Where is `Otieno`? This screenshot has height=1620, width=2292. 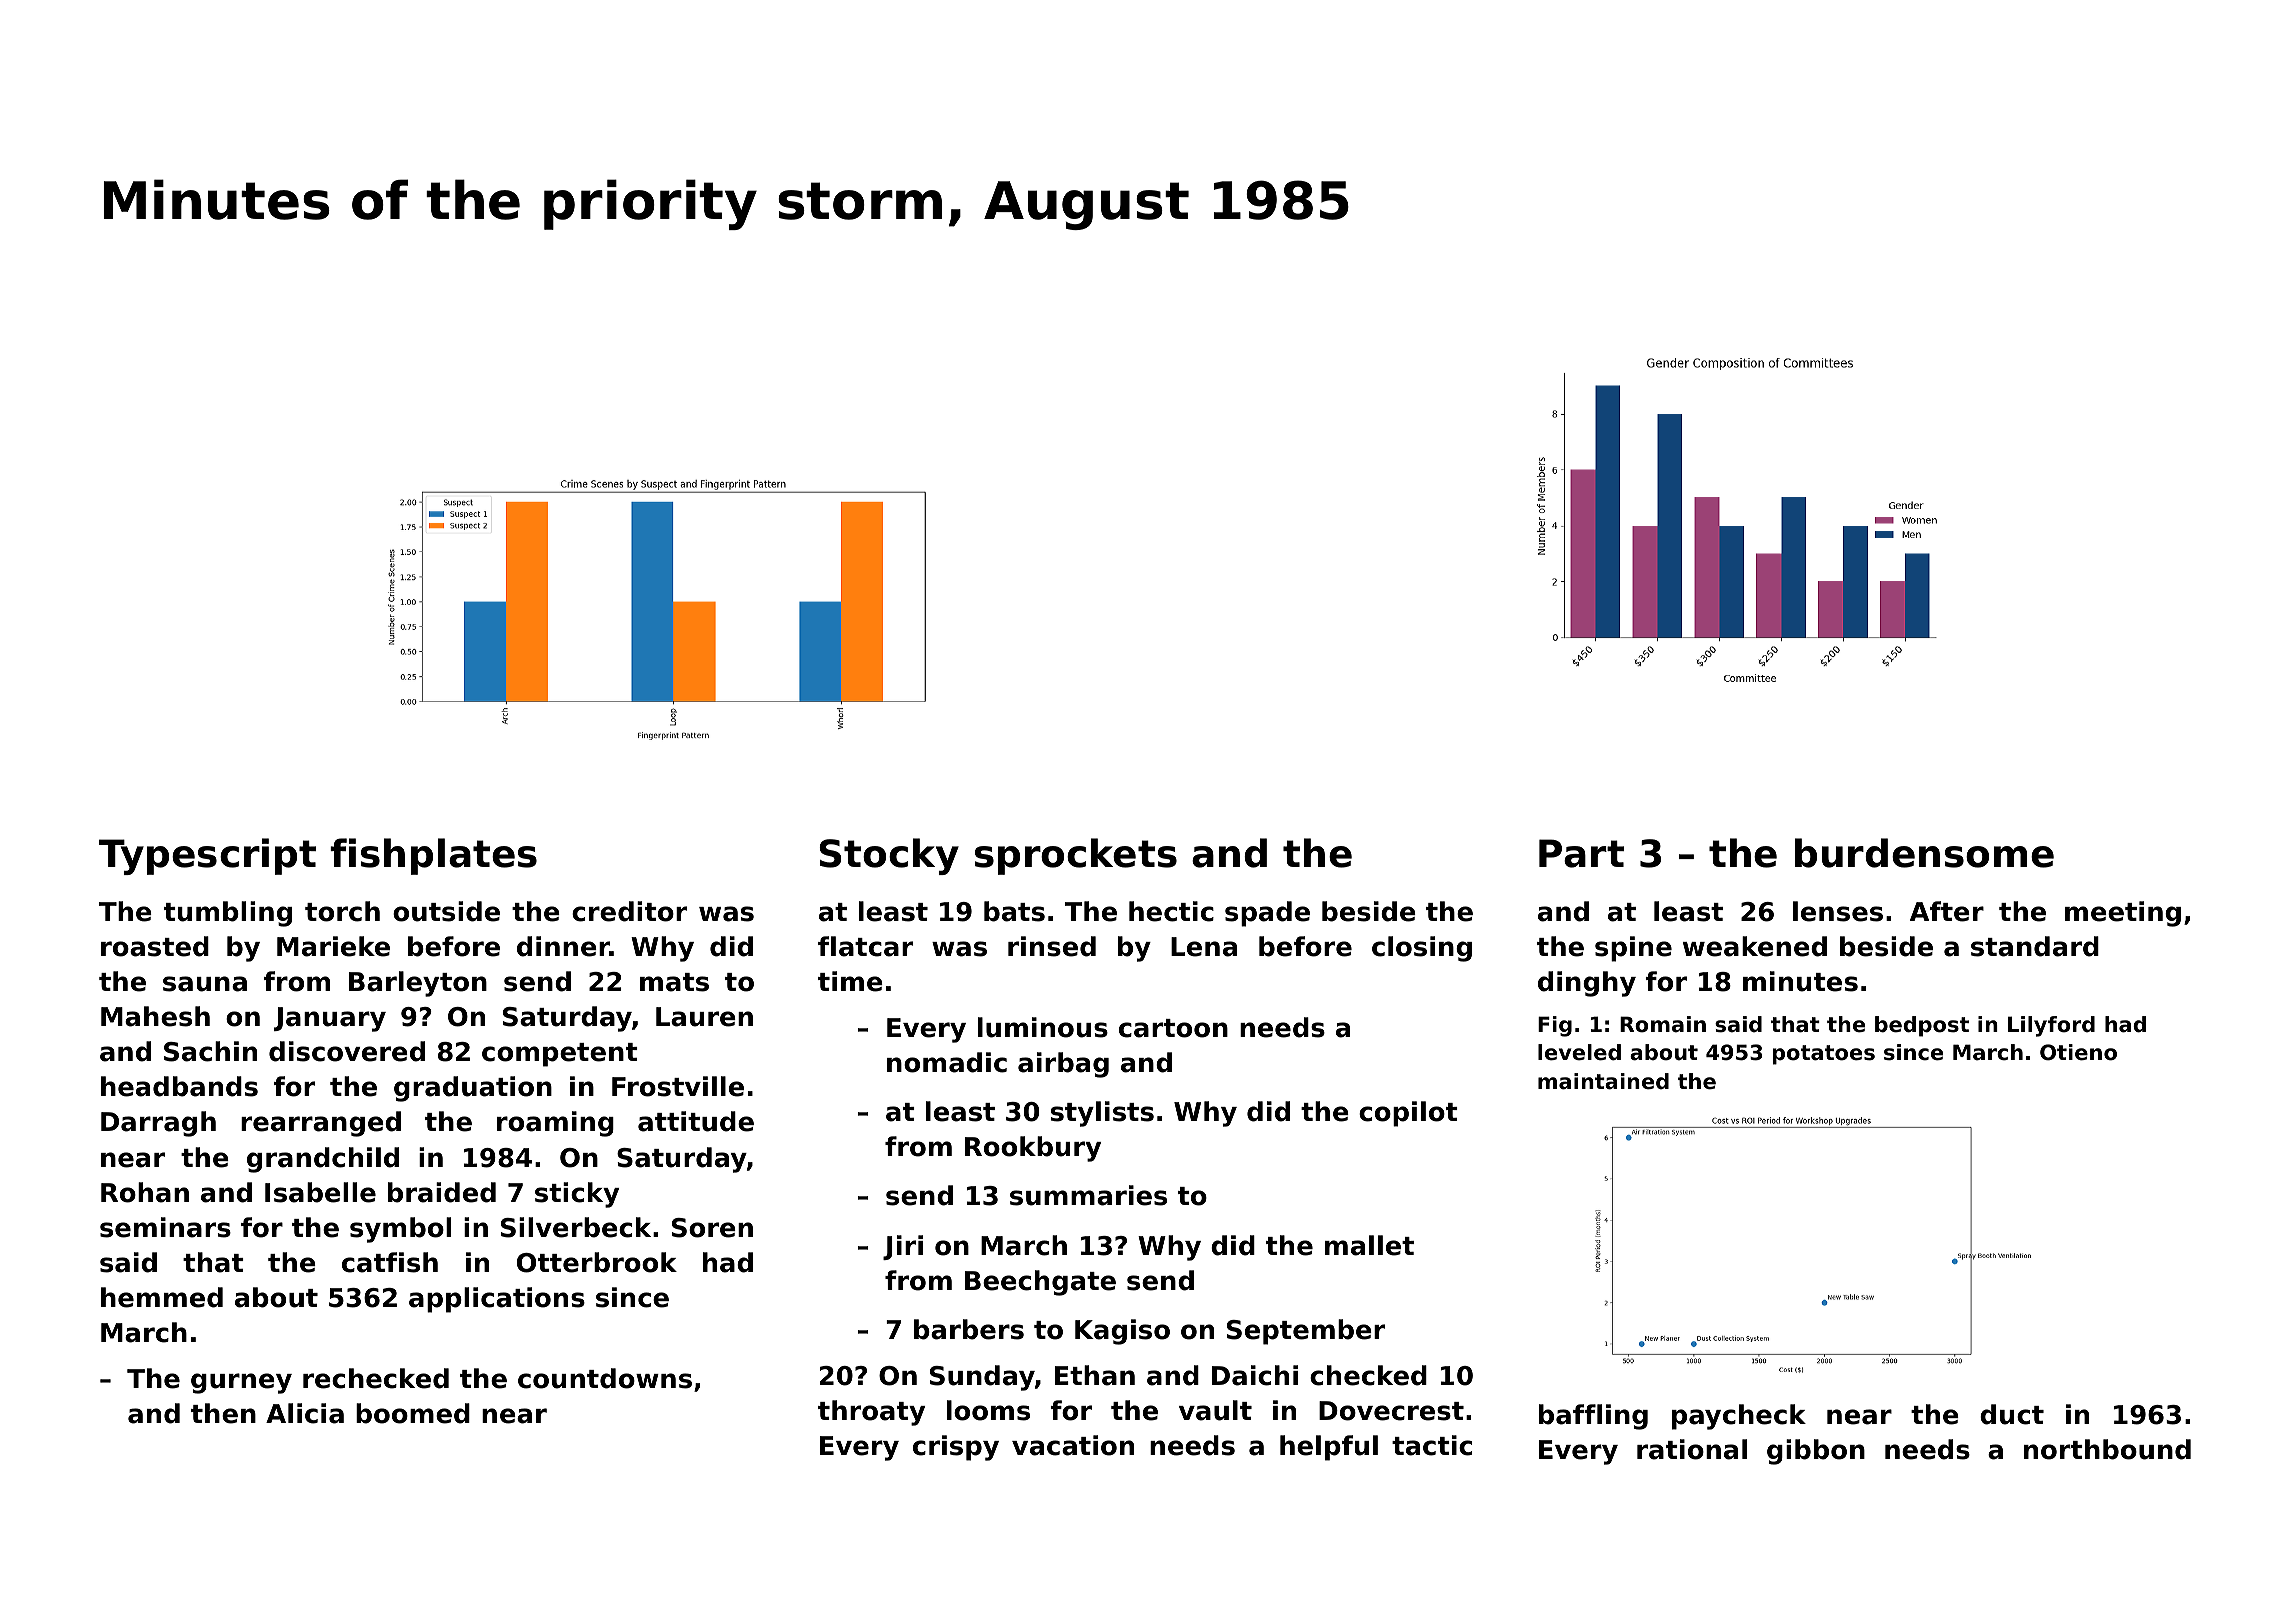
Otieno is located at coordinates (2078, 1052).
